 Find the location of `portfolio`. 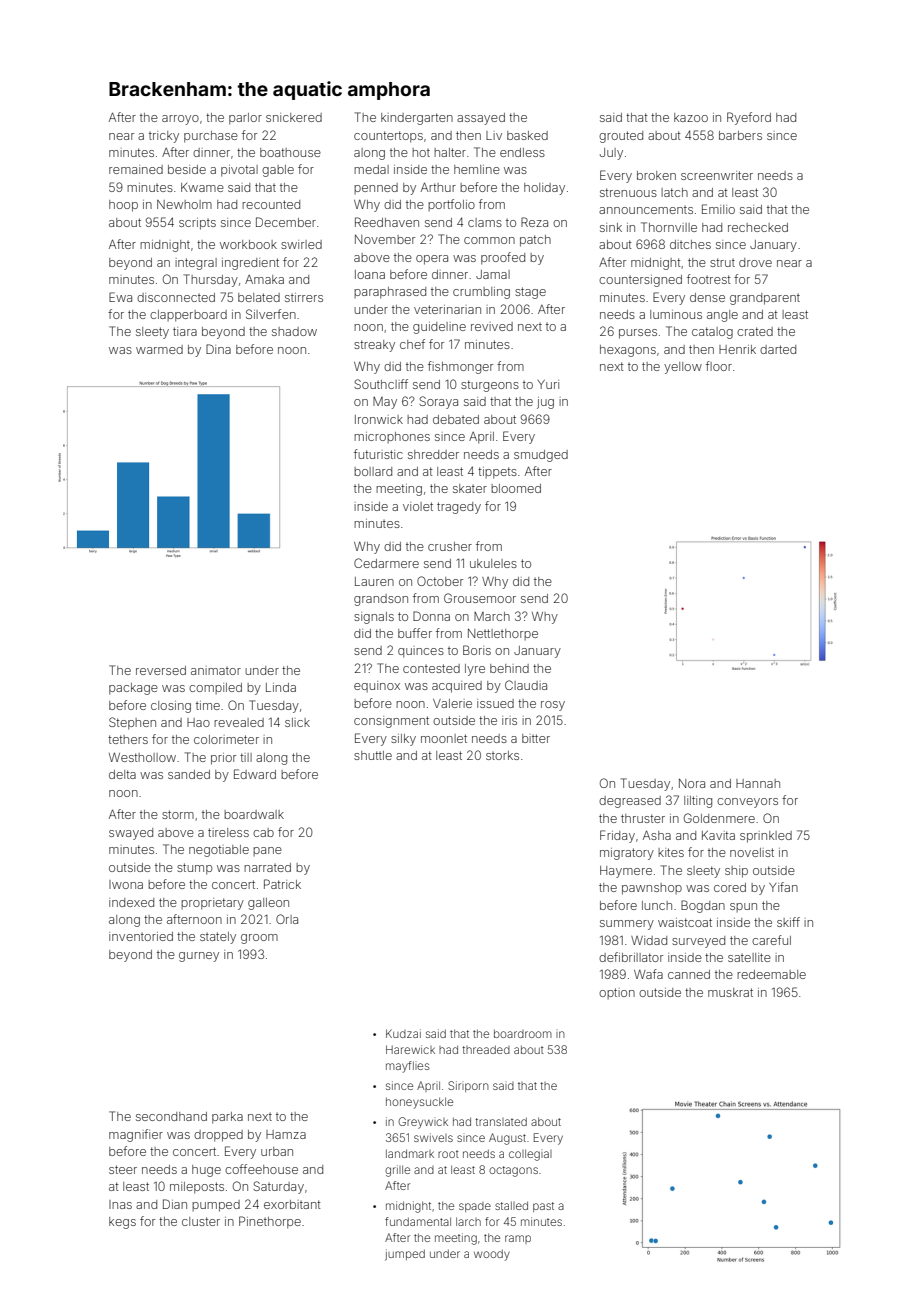

portfolio is located at coordinates (451, 205).
